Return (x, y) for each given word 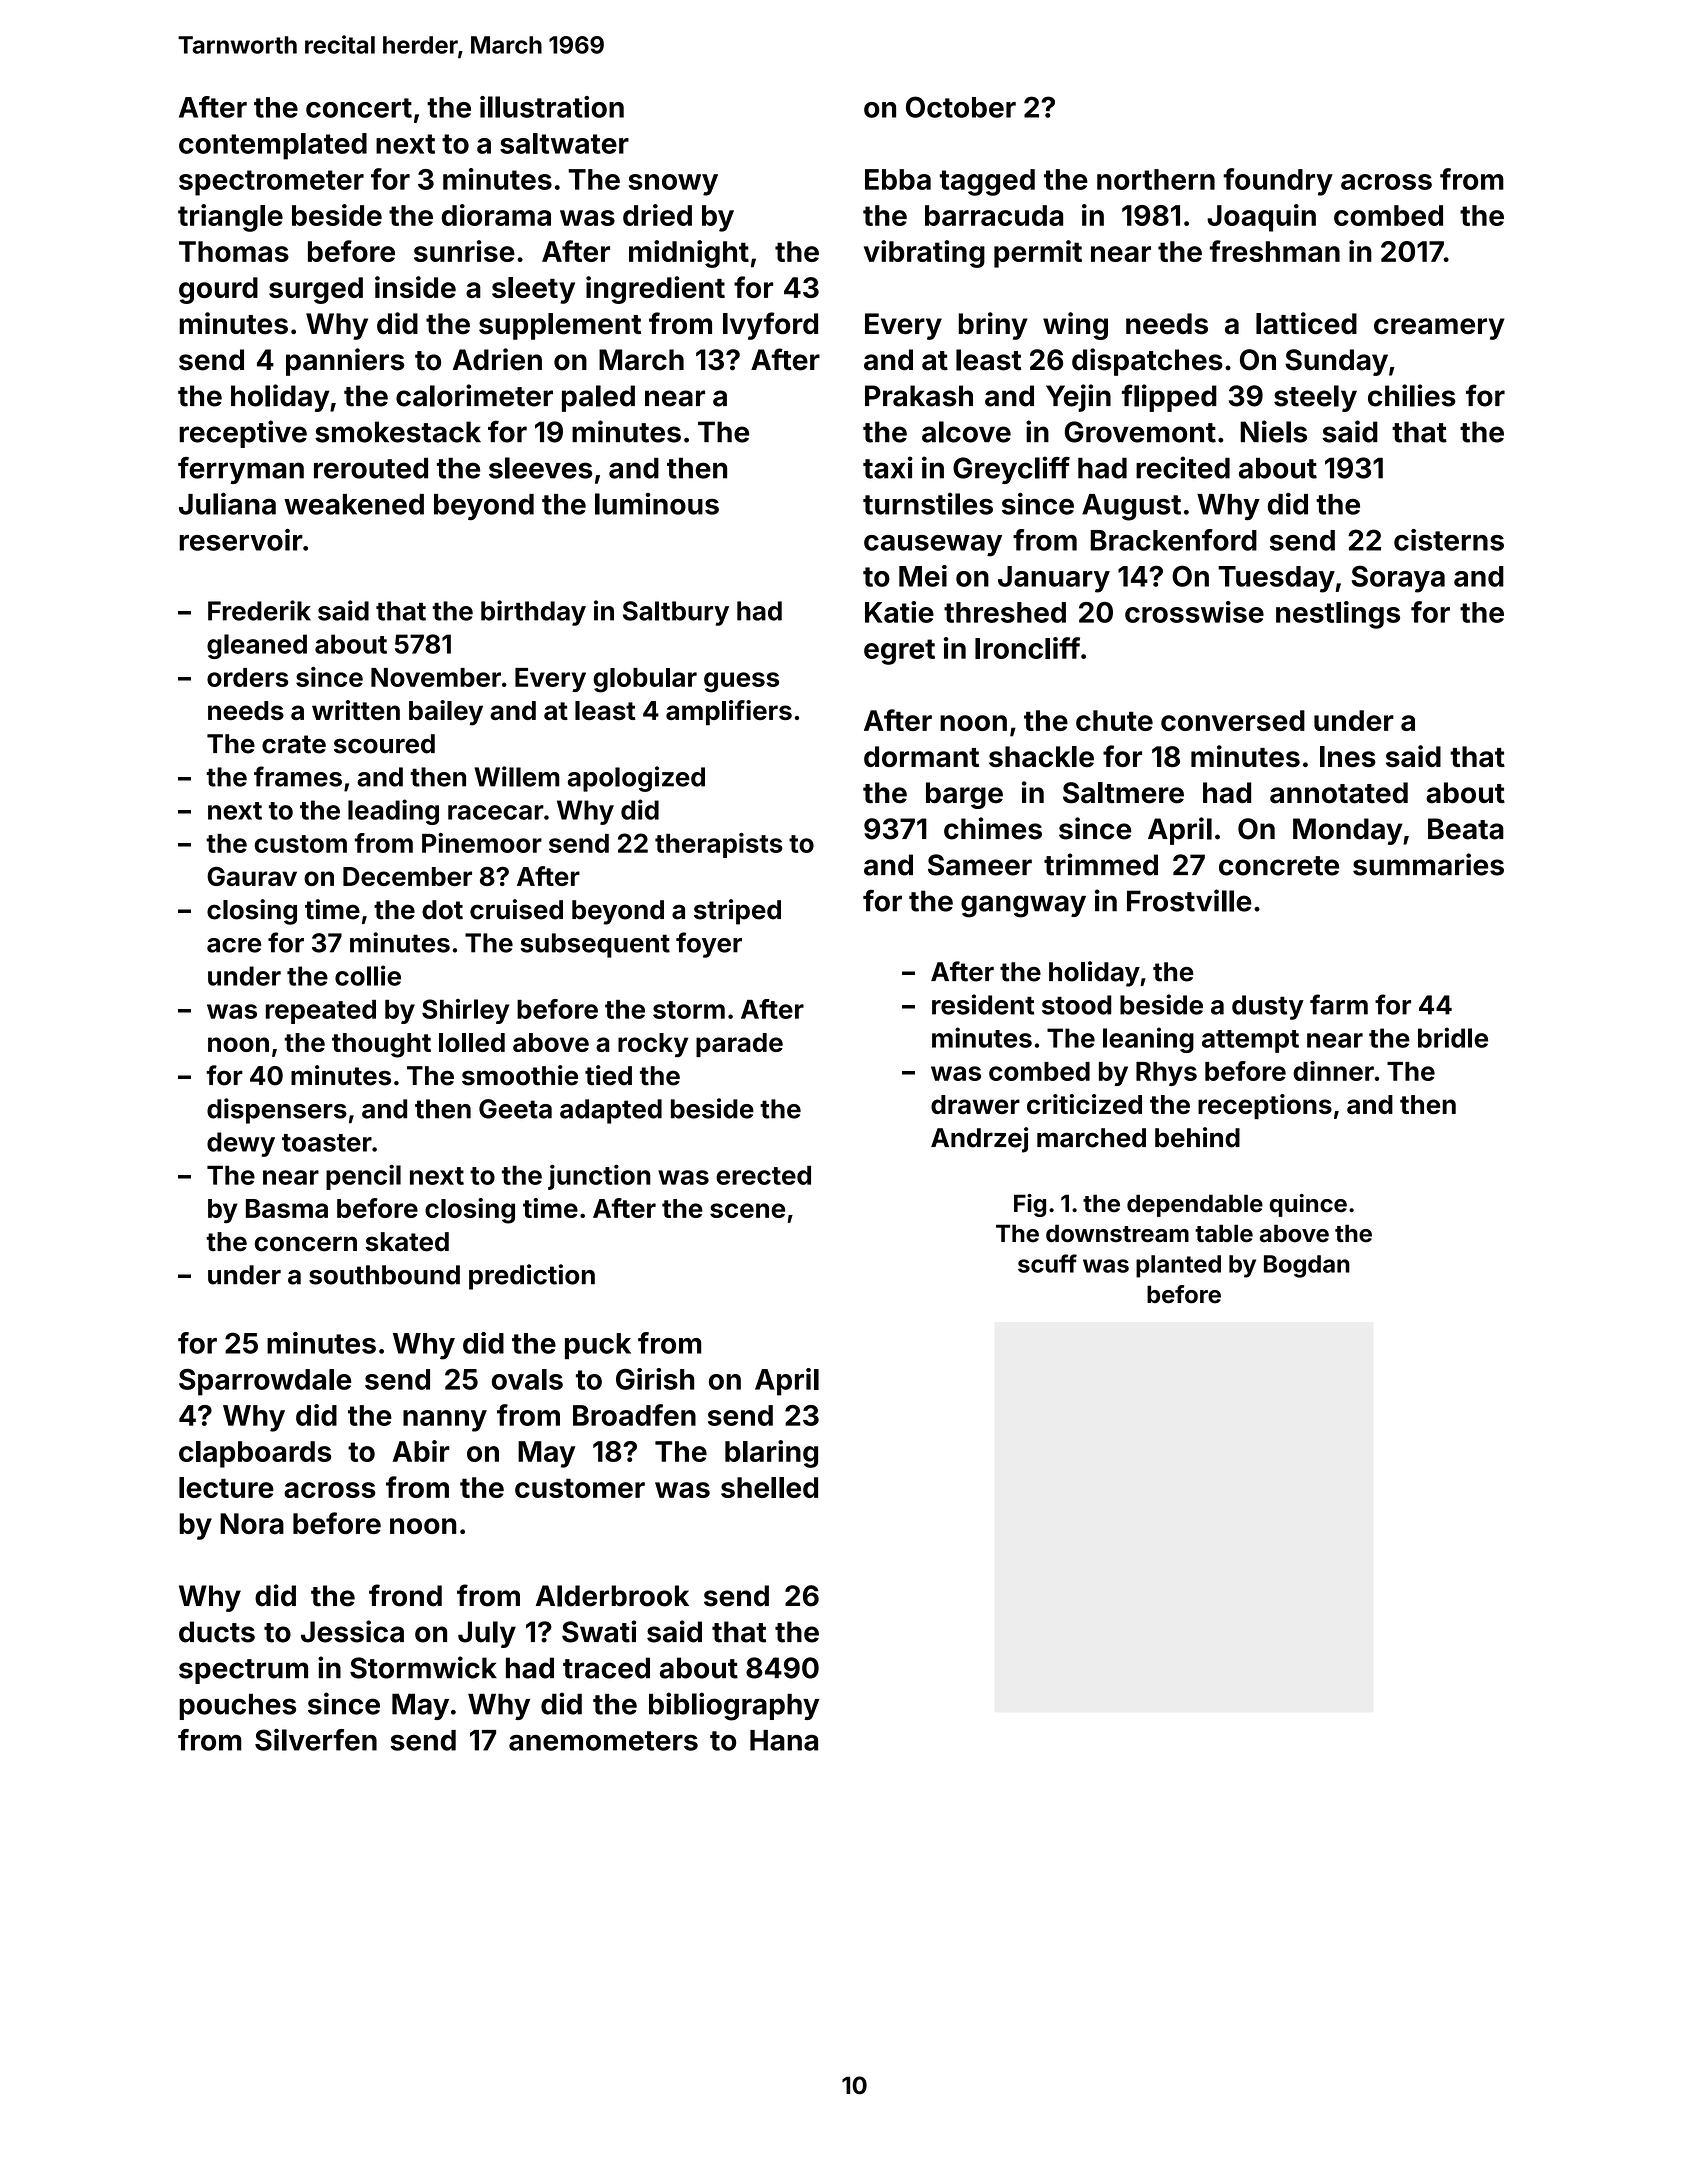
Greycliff (1011, 470)
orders (248, 677)
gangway (1023, 906)
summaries (1428, 864)
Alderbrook (612, 1596)
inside (415, 287)
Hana (784, 1740)
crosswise (1194, 612)
